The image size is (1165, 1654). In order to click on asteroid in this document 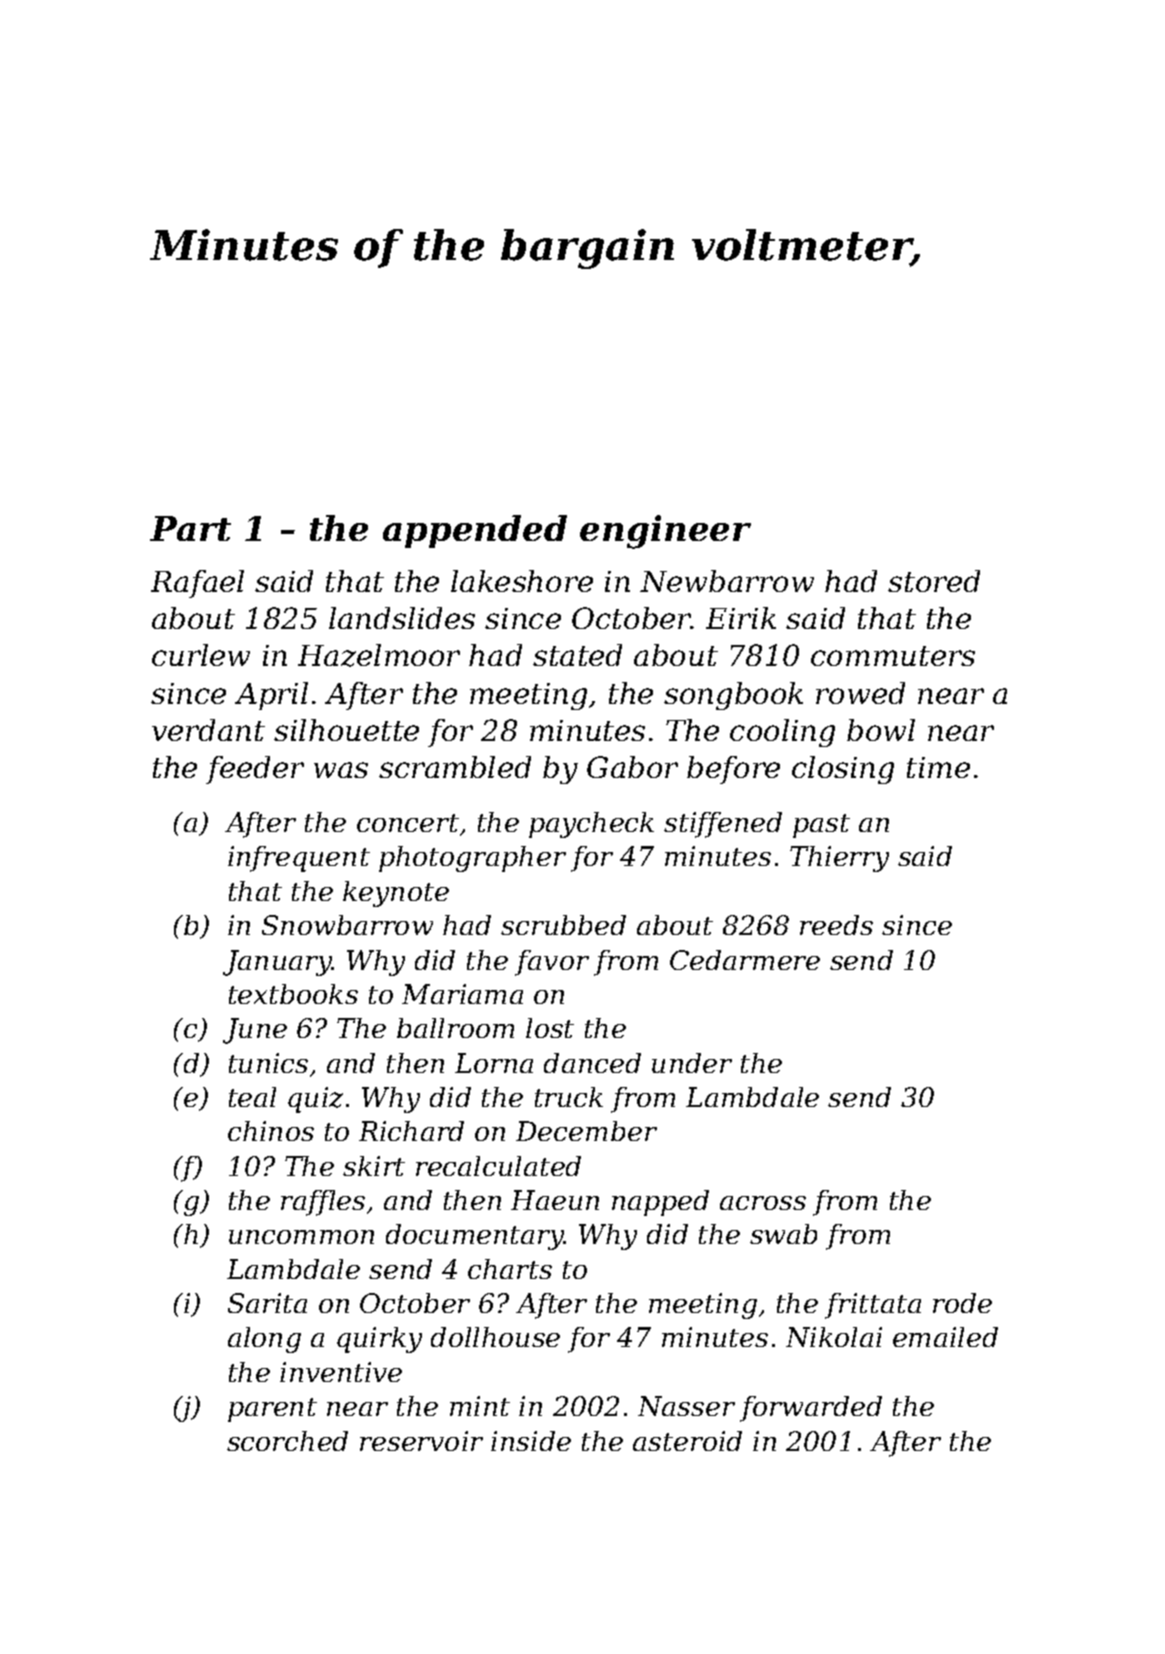, I will do `click(687, 1441)`.
